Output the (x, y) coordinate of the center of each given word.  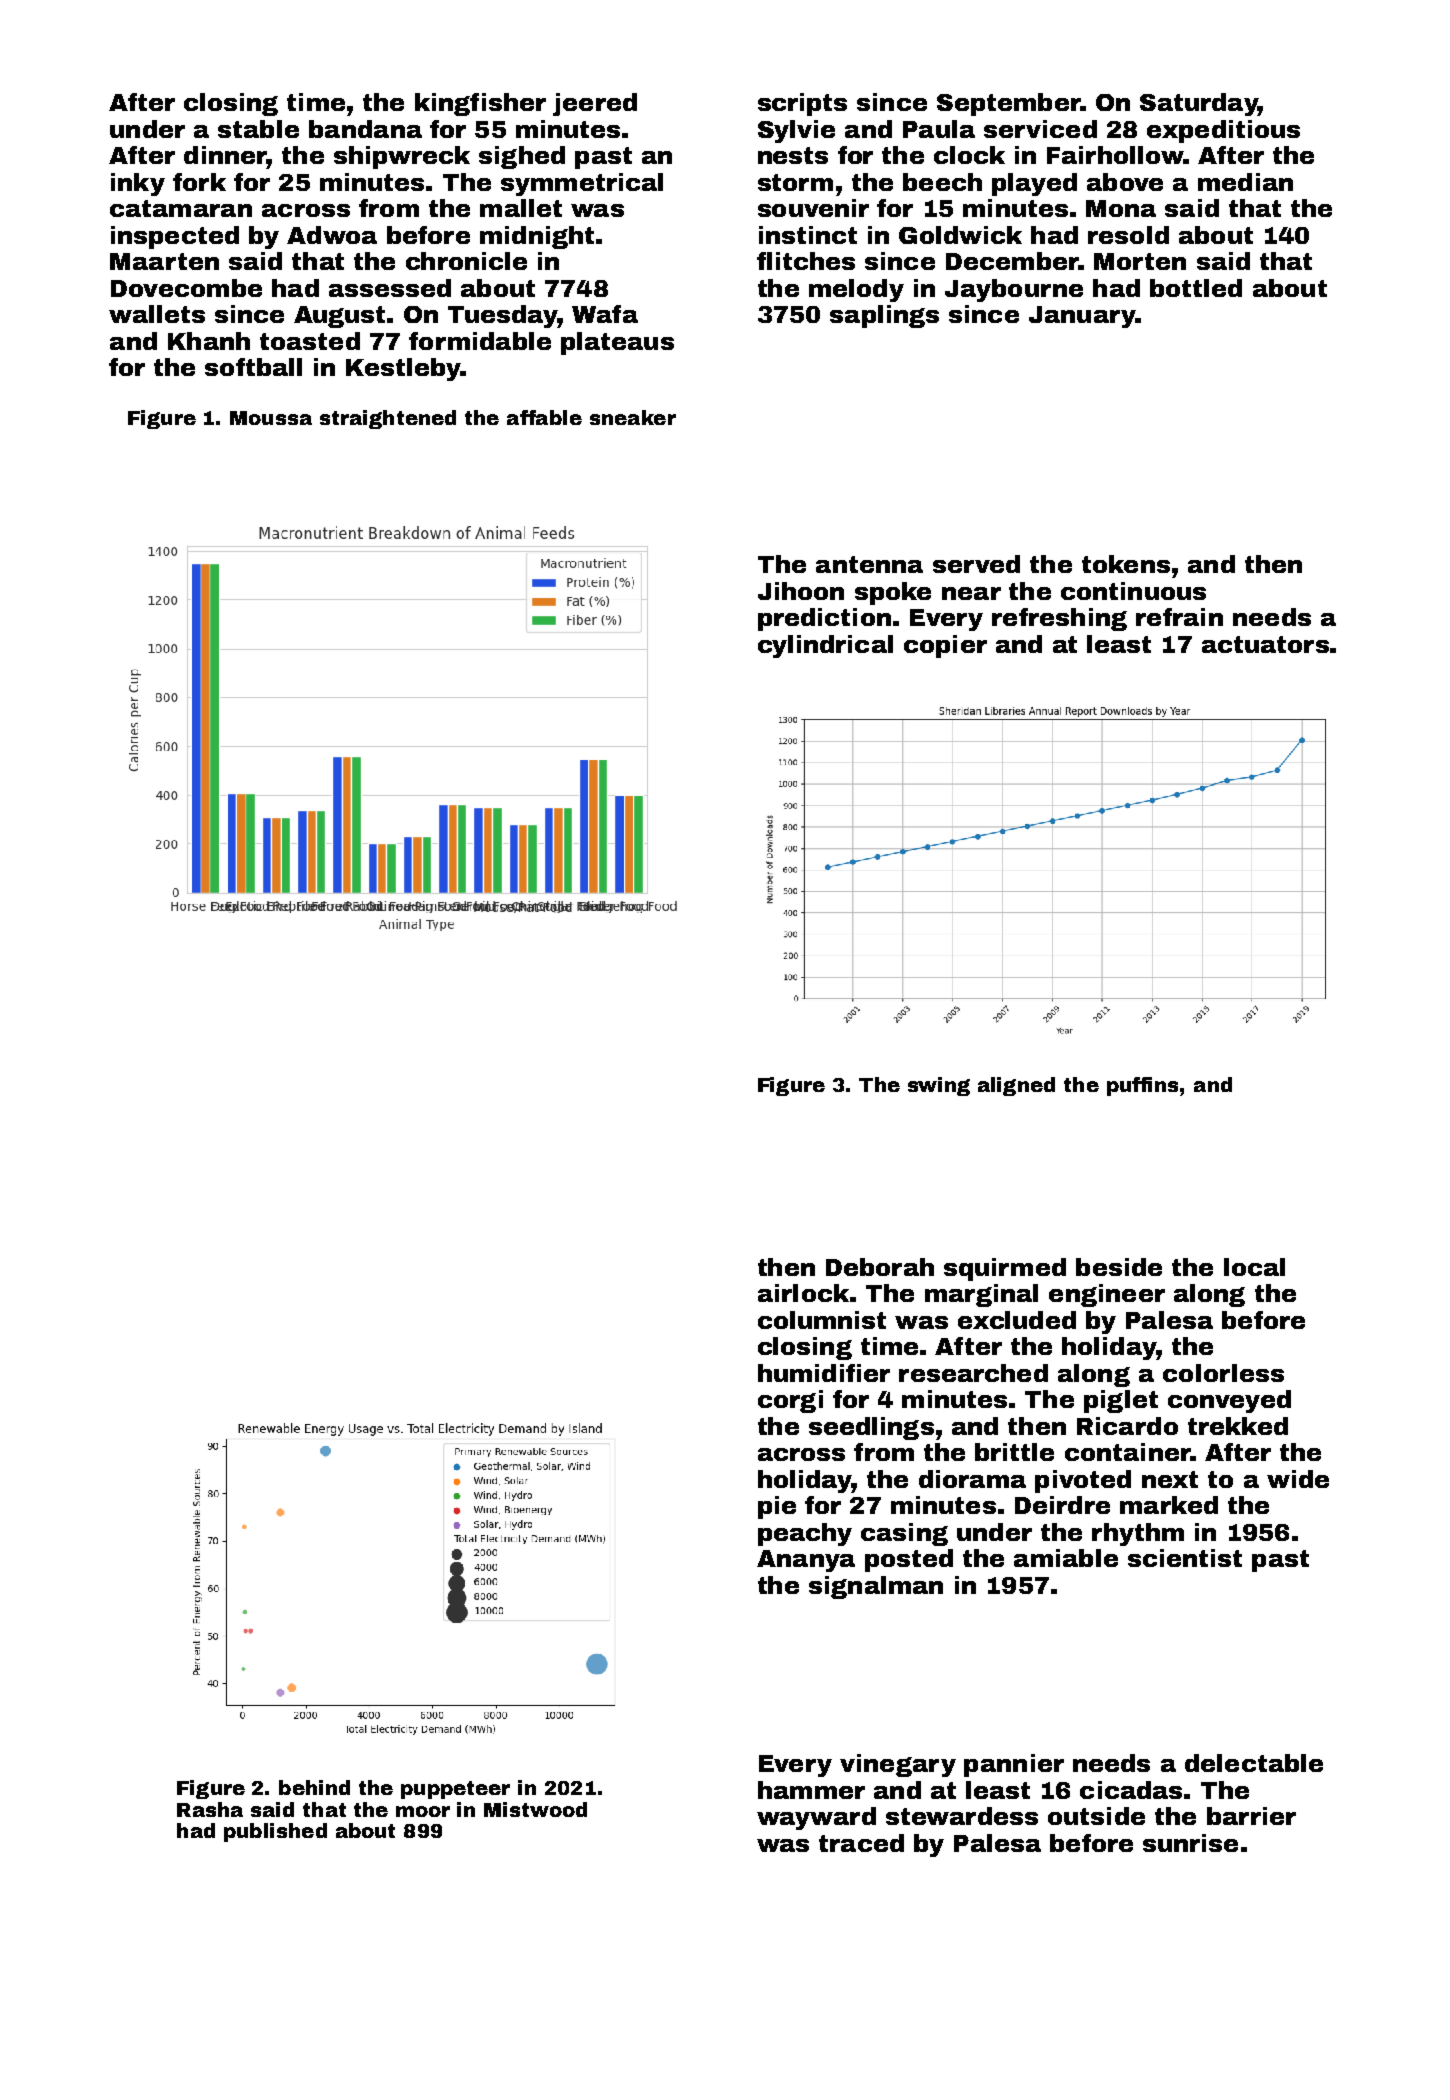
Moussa (271, 418)
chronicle (466, 261)
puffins (1142, 1086)
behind (314, 1787)
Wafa (605, 314)
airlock (803, 1293)
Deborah (880, 1267)
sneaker (633, 417)
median (1245, 182)
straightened (388, 419)
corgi (790, 1401)
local (1254, 1267)
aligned (1016, 1086)
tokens (1126, 564)
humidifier (824, 1373)
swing (939, 1086)
